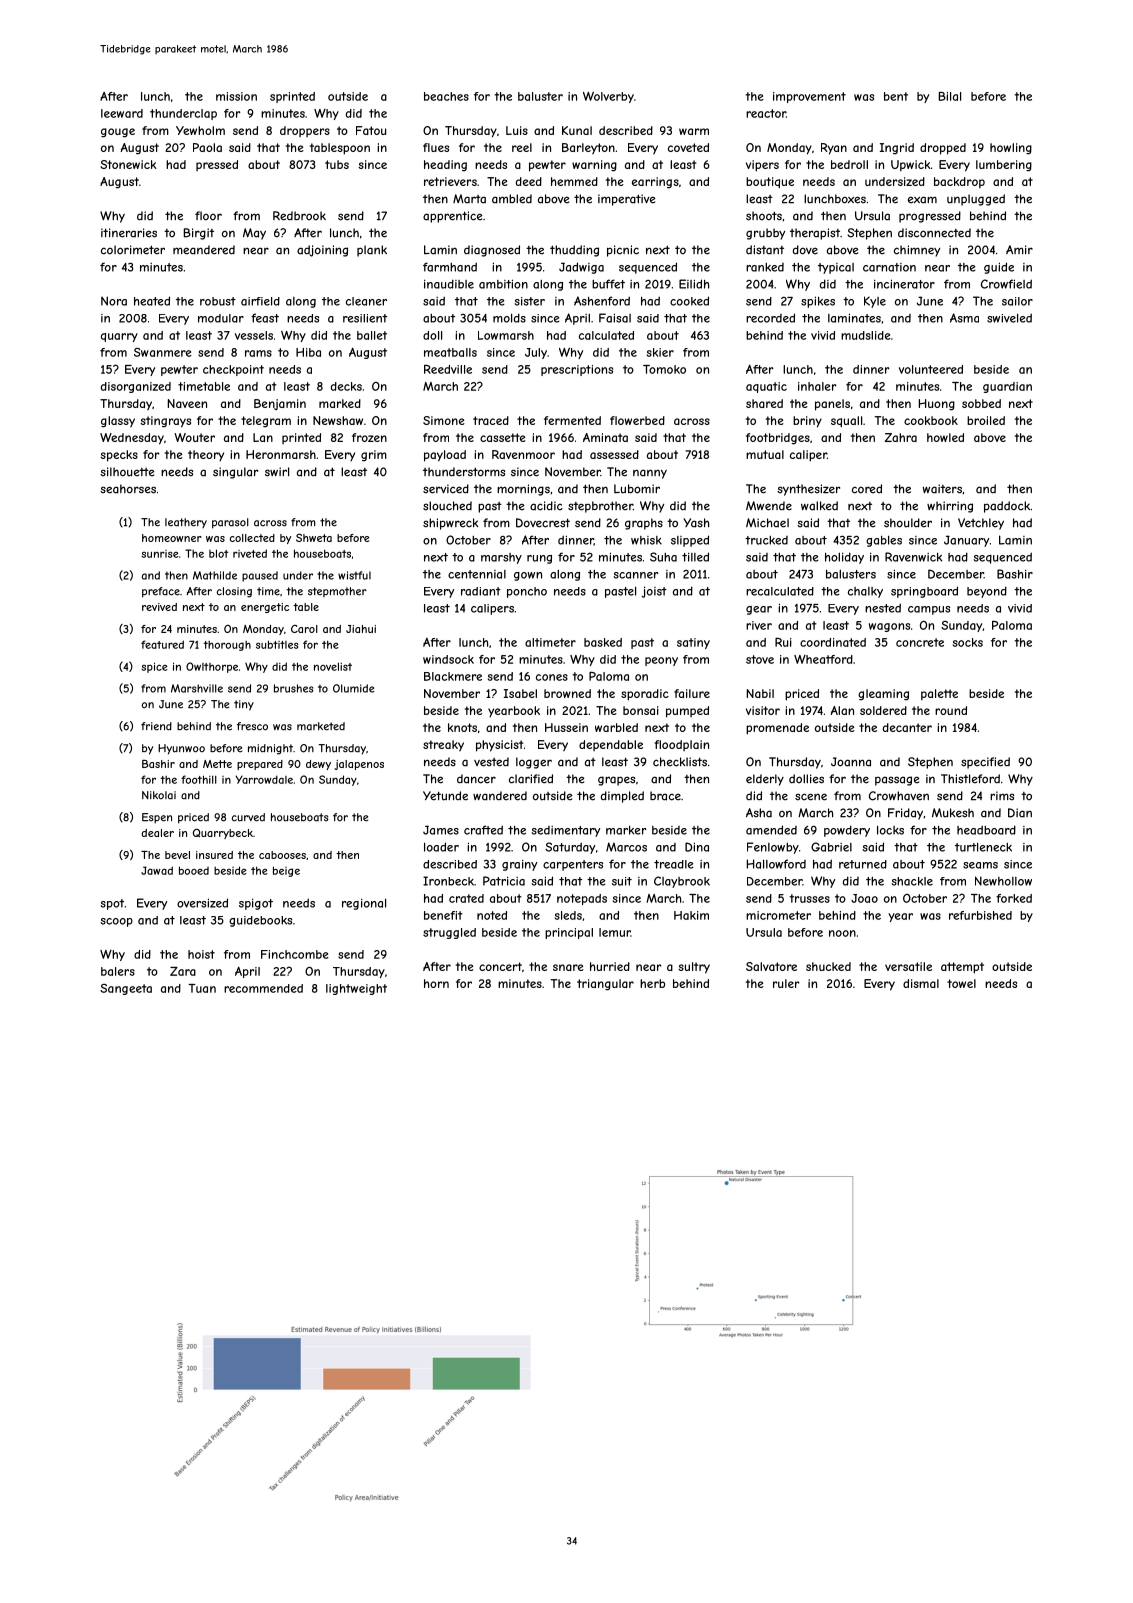 This image has height=1603, width=1133. I want to click on Crowhaven, so click(899, 796).
